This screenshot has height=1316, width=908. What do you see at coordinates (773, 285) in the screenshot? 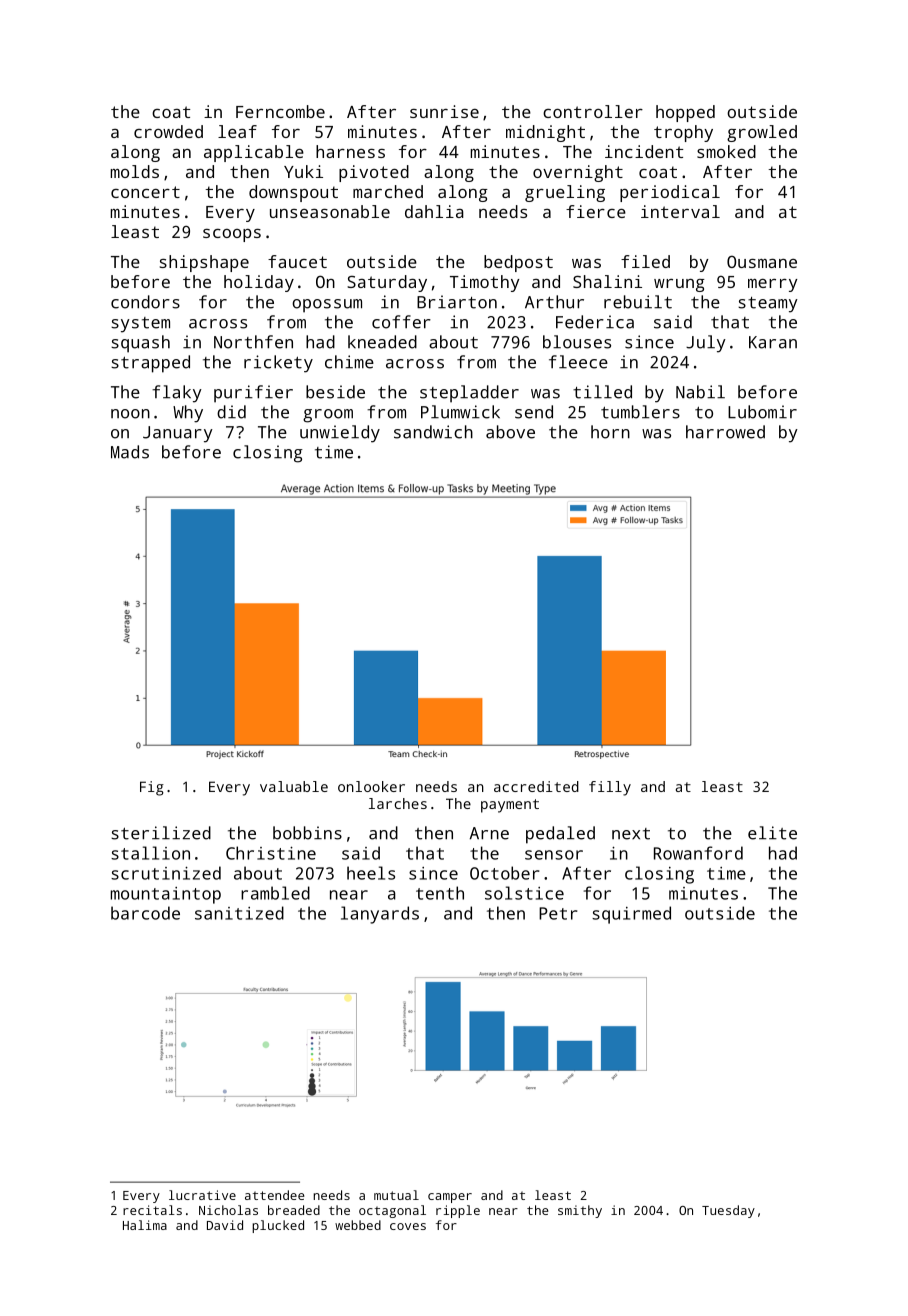
I see `merry` at bounding box center [773, 285].
